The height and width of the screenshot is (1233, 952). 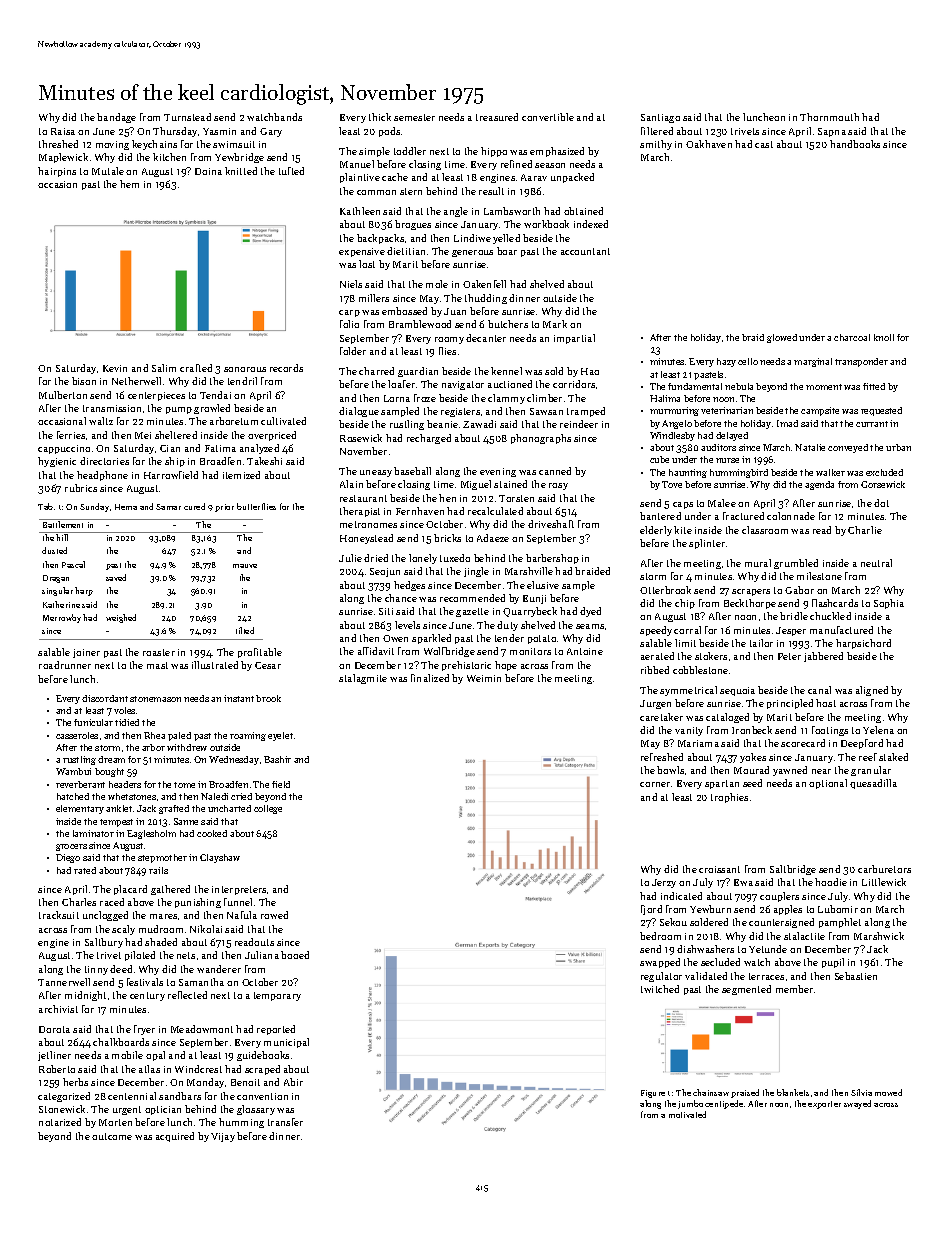 What do you see at coordinates (179, 736) in the screenshot?
I see `paled` at bounding box center [179, 736].
